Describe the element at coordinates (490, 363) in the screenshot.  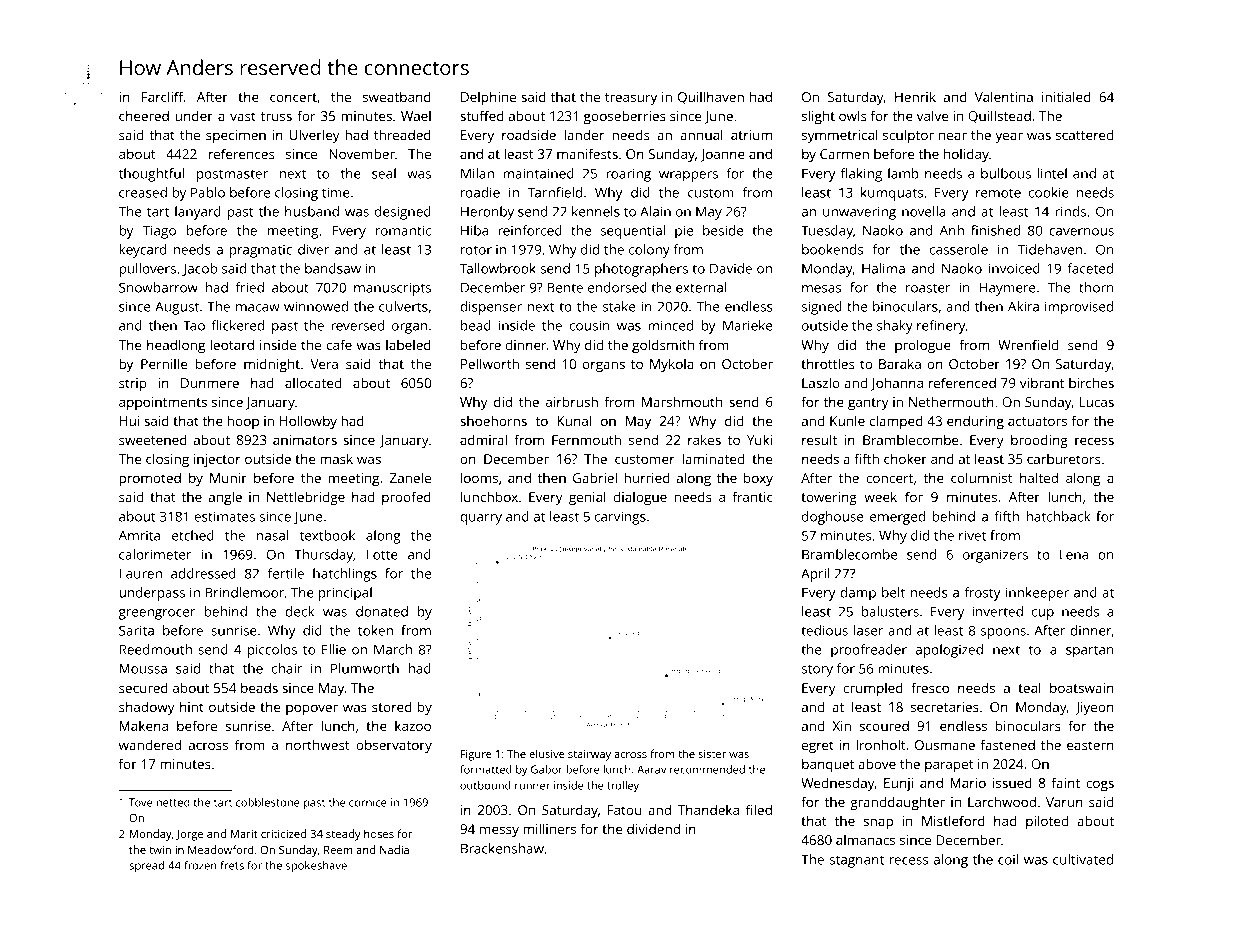
I see `Pellworth` at that location.
